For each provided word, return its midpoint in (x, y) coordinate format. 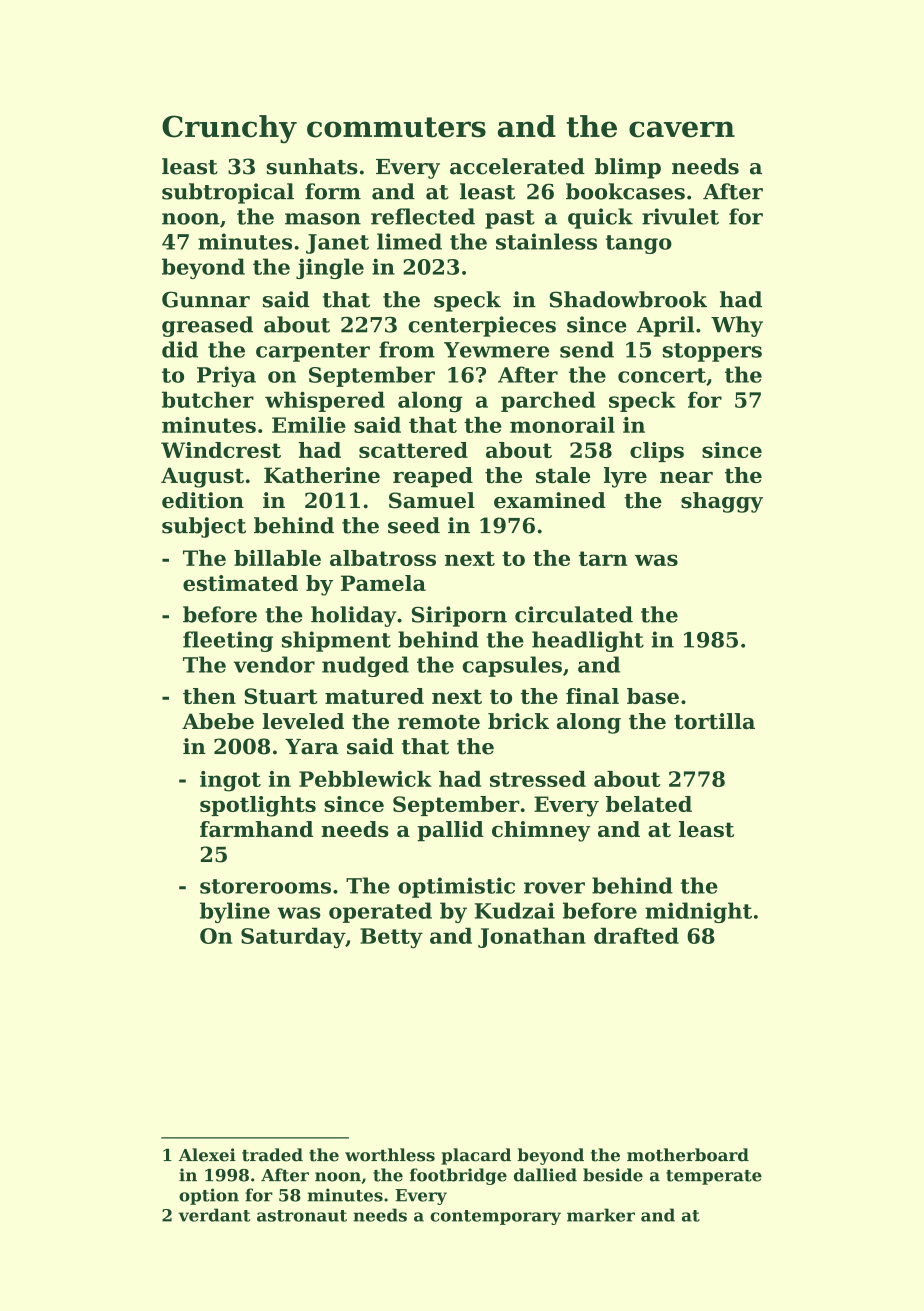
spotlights (258, 806)
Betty (391, 938)
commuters (396, 127)
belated (649, 804)
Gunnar (206, 299)
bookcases (625, 191)
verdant (214, 1215)
